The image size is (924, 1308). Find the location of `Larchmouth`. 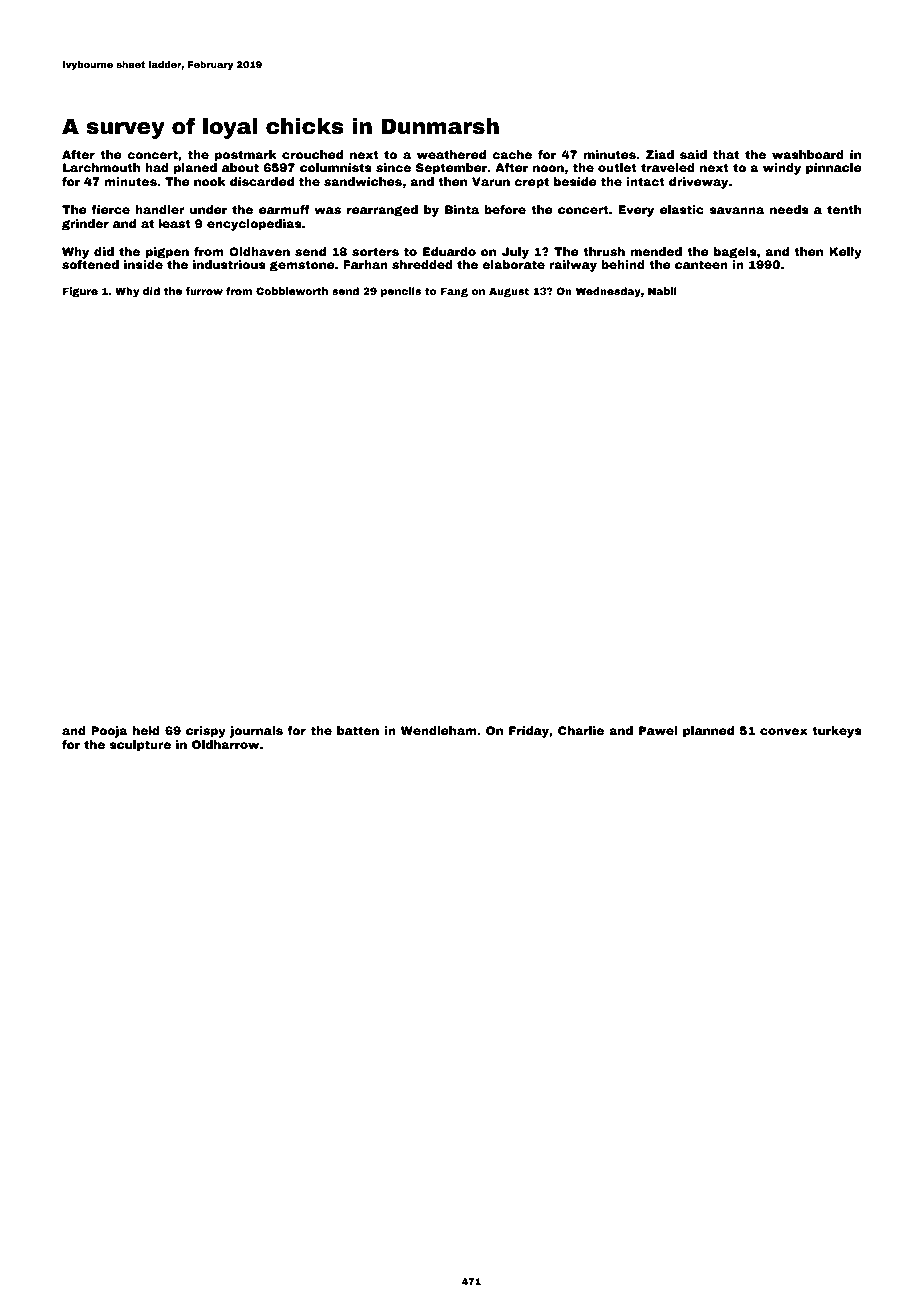

Larchmouth is located at coordinates (101, 167).
